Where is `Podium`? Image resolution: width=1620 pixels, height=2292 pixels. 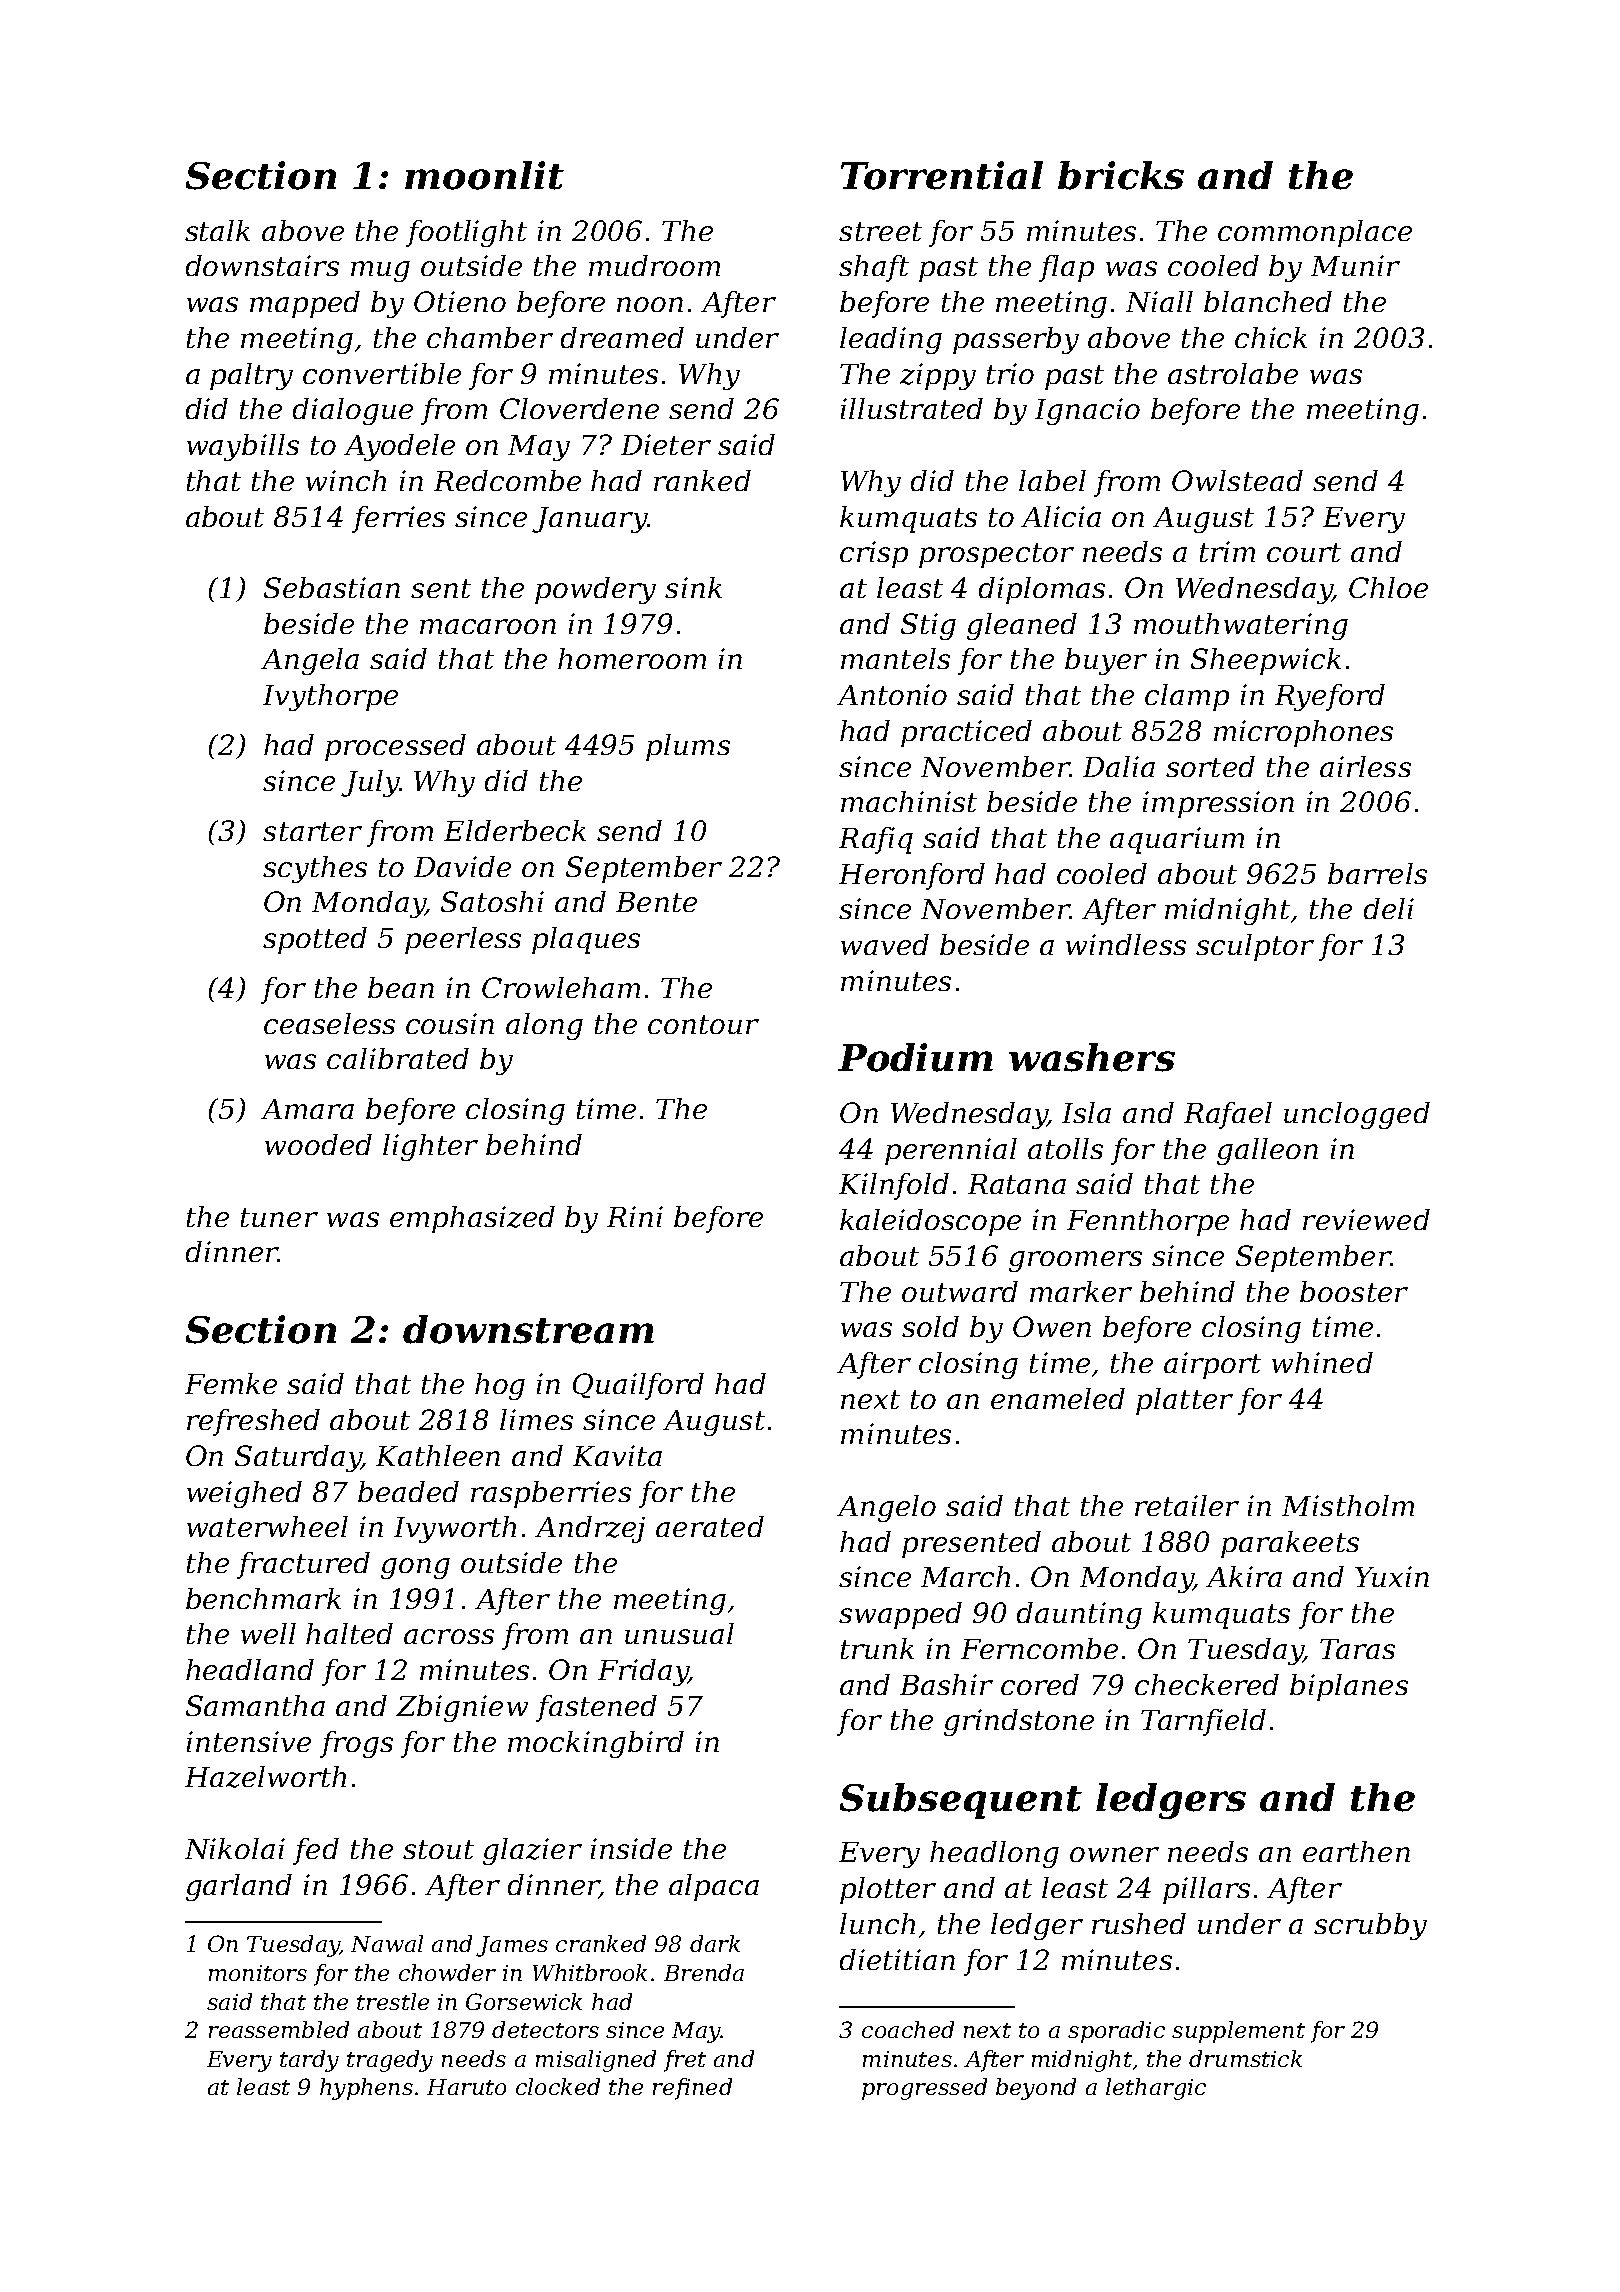
Podium is located at coordinates (915, 1057).
